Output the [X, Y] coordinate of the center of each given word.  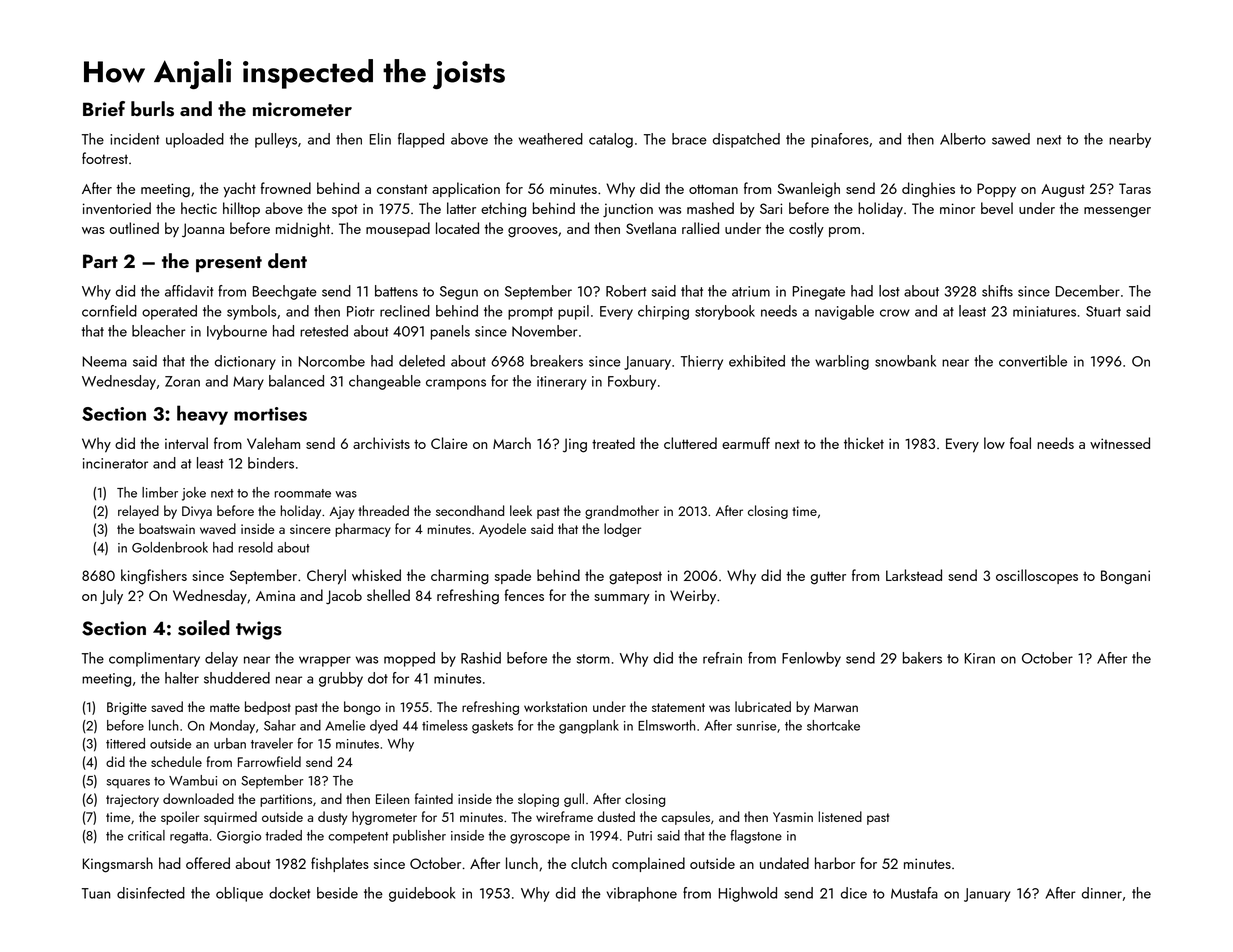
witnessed [1120, 443]
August [1063, 191]
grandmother [622, 512]
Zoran [182, 381]
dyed [384, 727]
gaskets [492, 727]
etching [503, 210]
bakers [922, 658]
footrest [105, 158]
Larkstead [914, 575]
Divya [197, 512]
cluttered [690, 443]
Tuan [96, 893]
